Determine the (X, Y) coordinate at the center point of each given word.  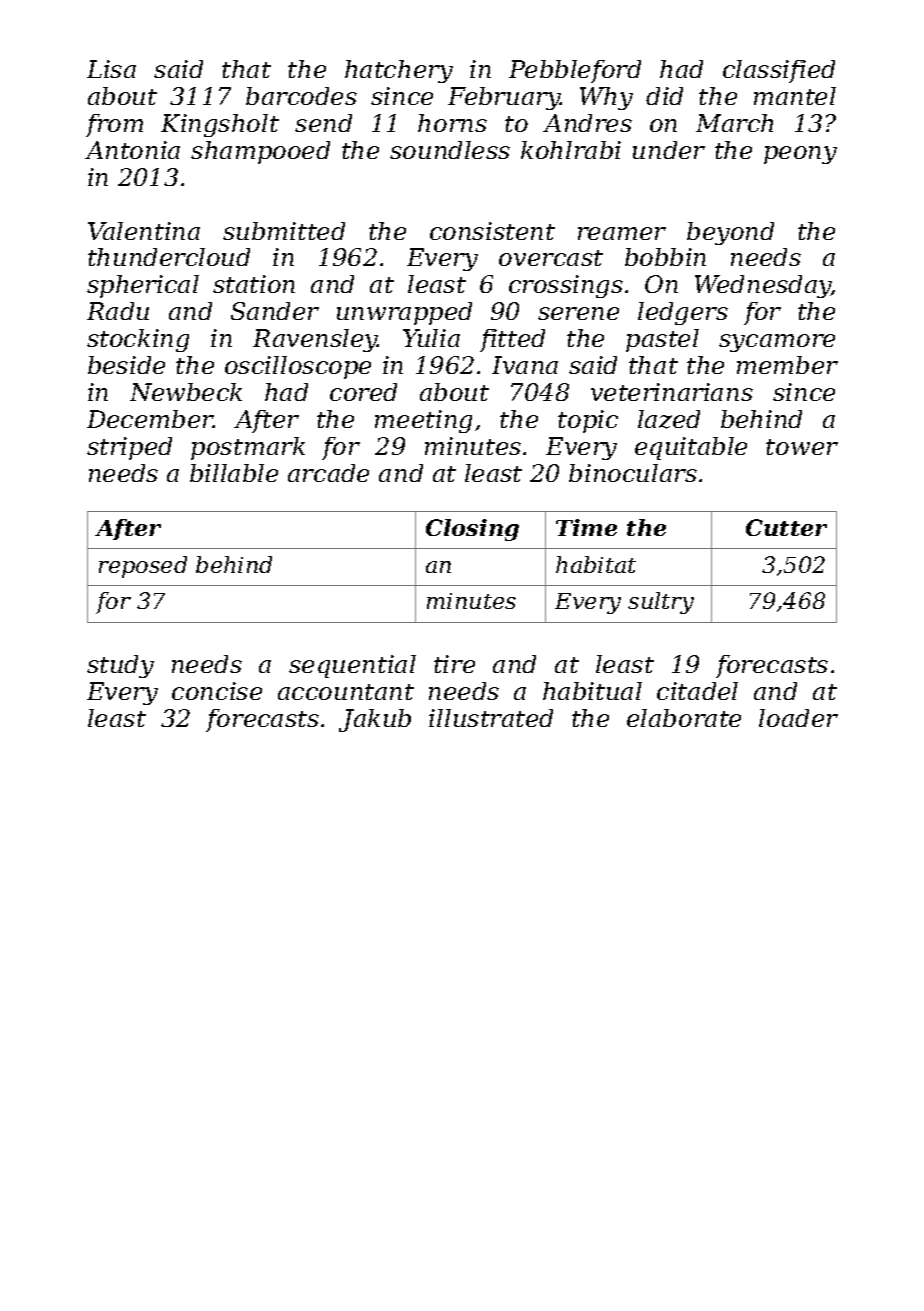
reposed (143, 567)
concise (217, 691)
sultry (661, 603)
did (664, 96)
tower (802, 447)
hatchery (399, 71)
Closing (472, 530)
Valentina (144, 231)
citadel (697, 691)
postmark (248, 448)
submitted (284, 231)
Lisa (111, 69)
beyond (730, 233)
